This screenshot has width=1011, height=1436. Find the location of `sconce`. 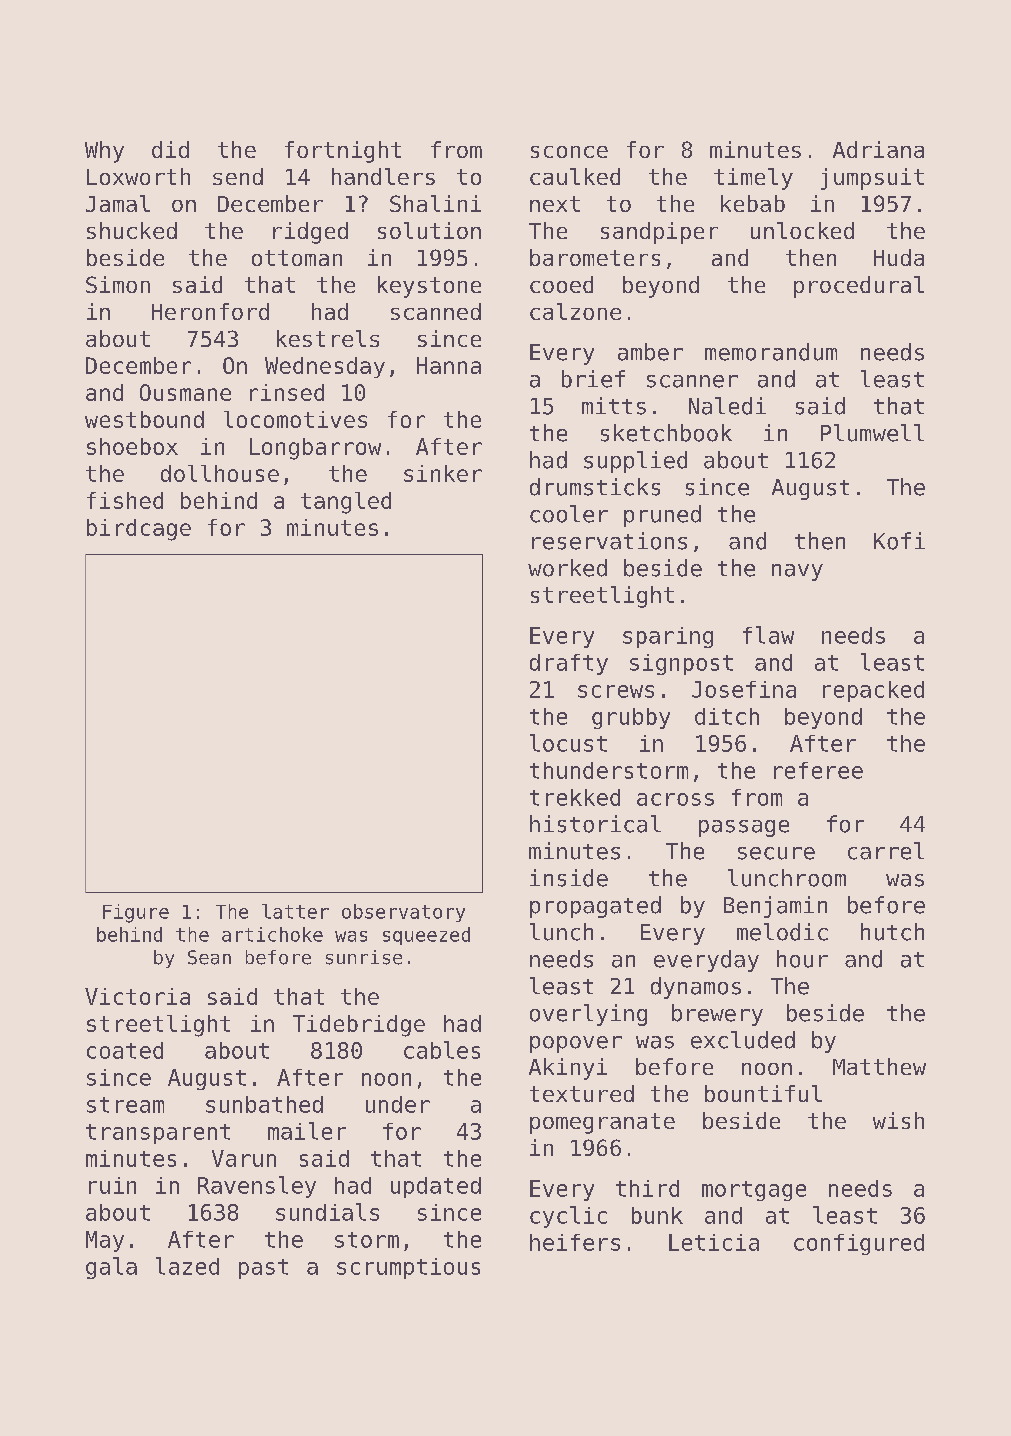

sconce is located at coordinates (569, 152).
